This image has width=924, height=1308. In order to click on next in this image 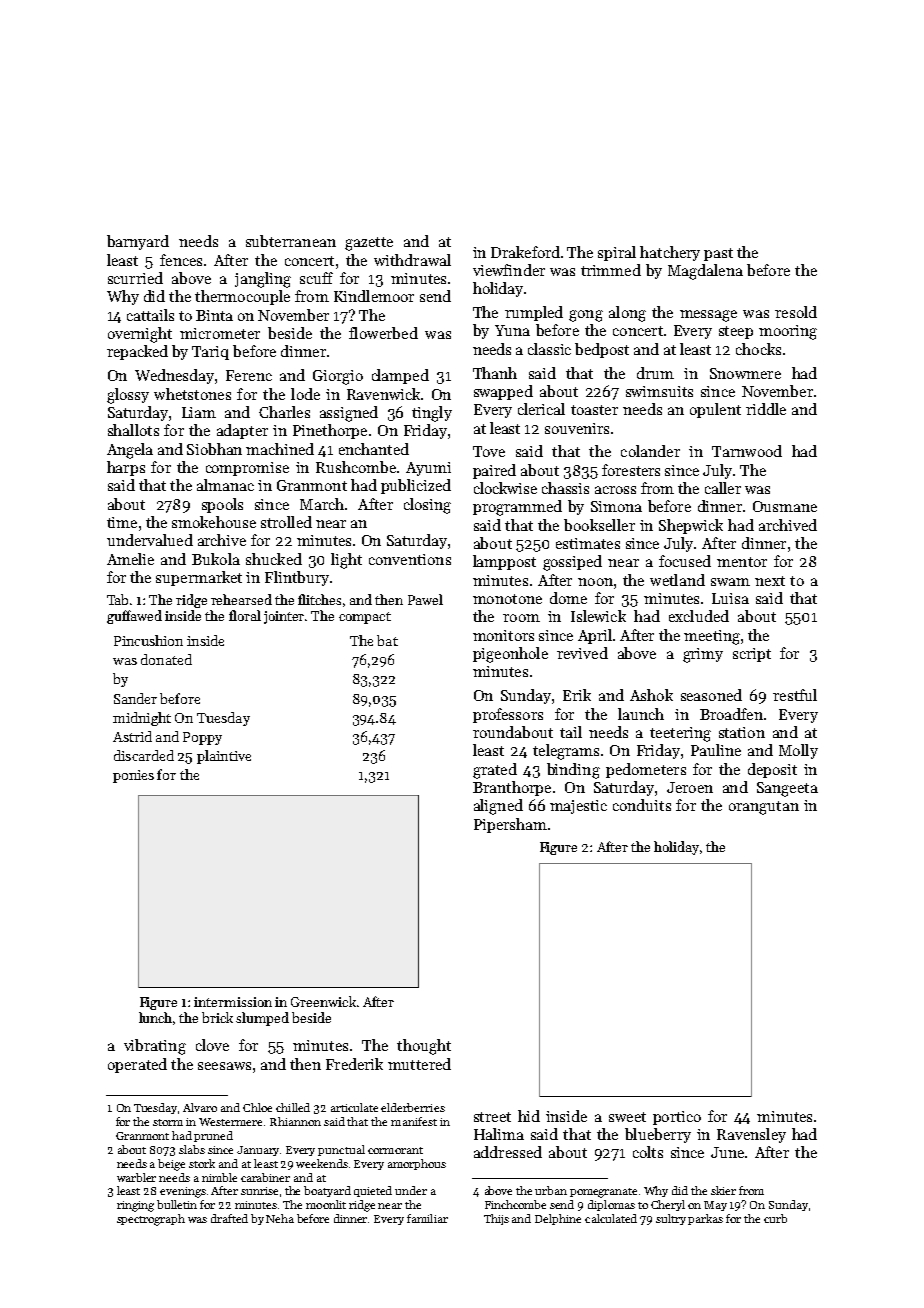, I will do `click(770, 581)`.
